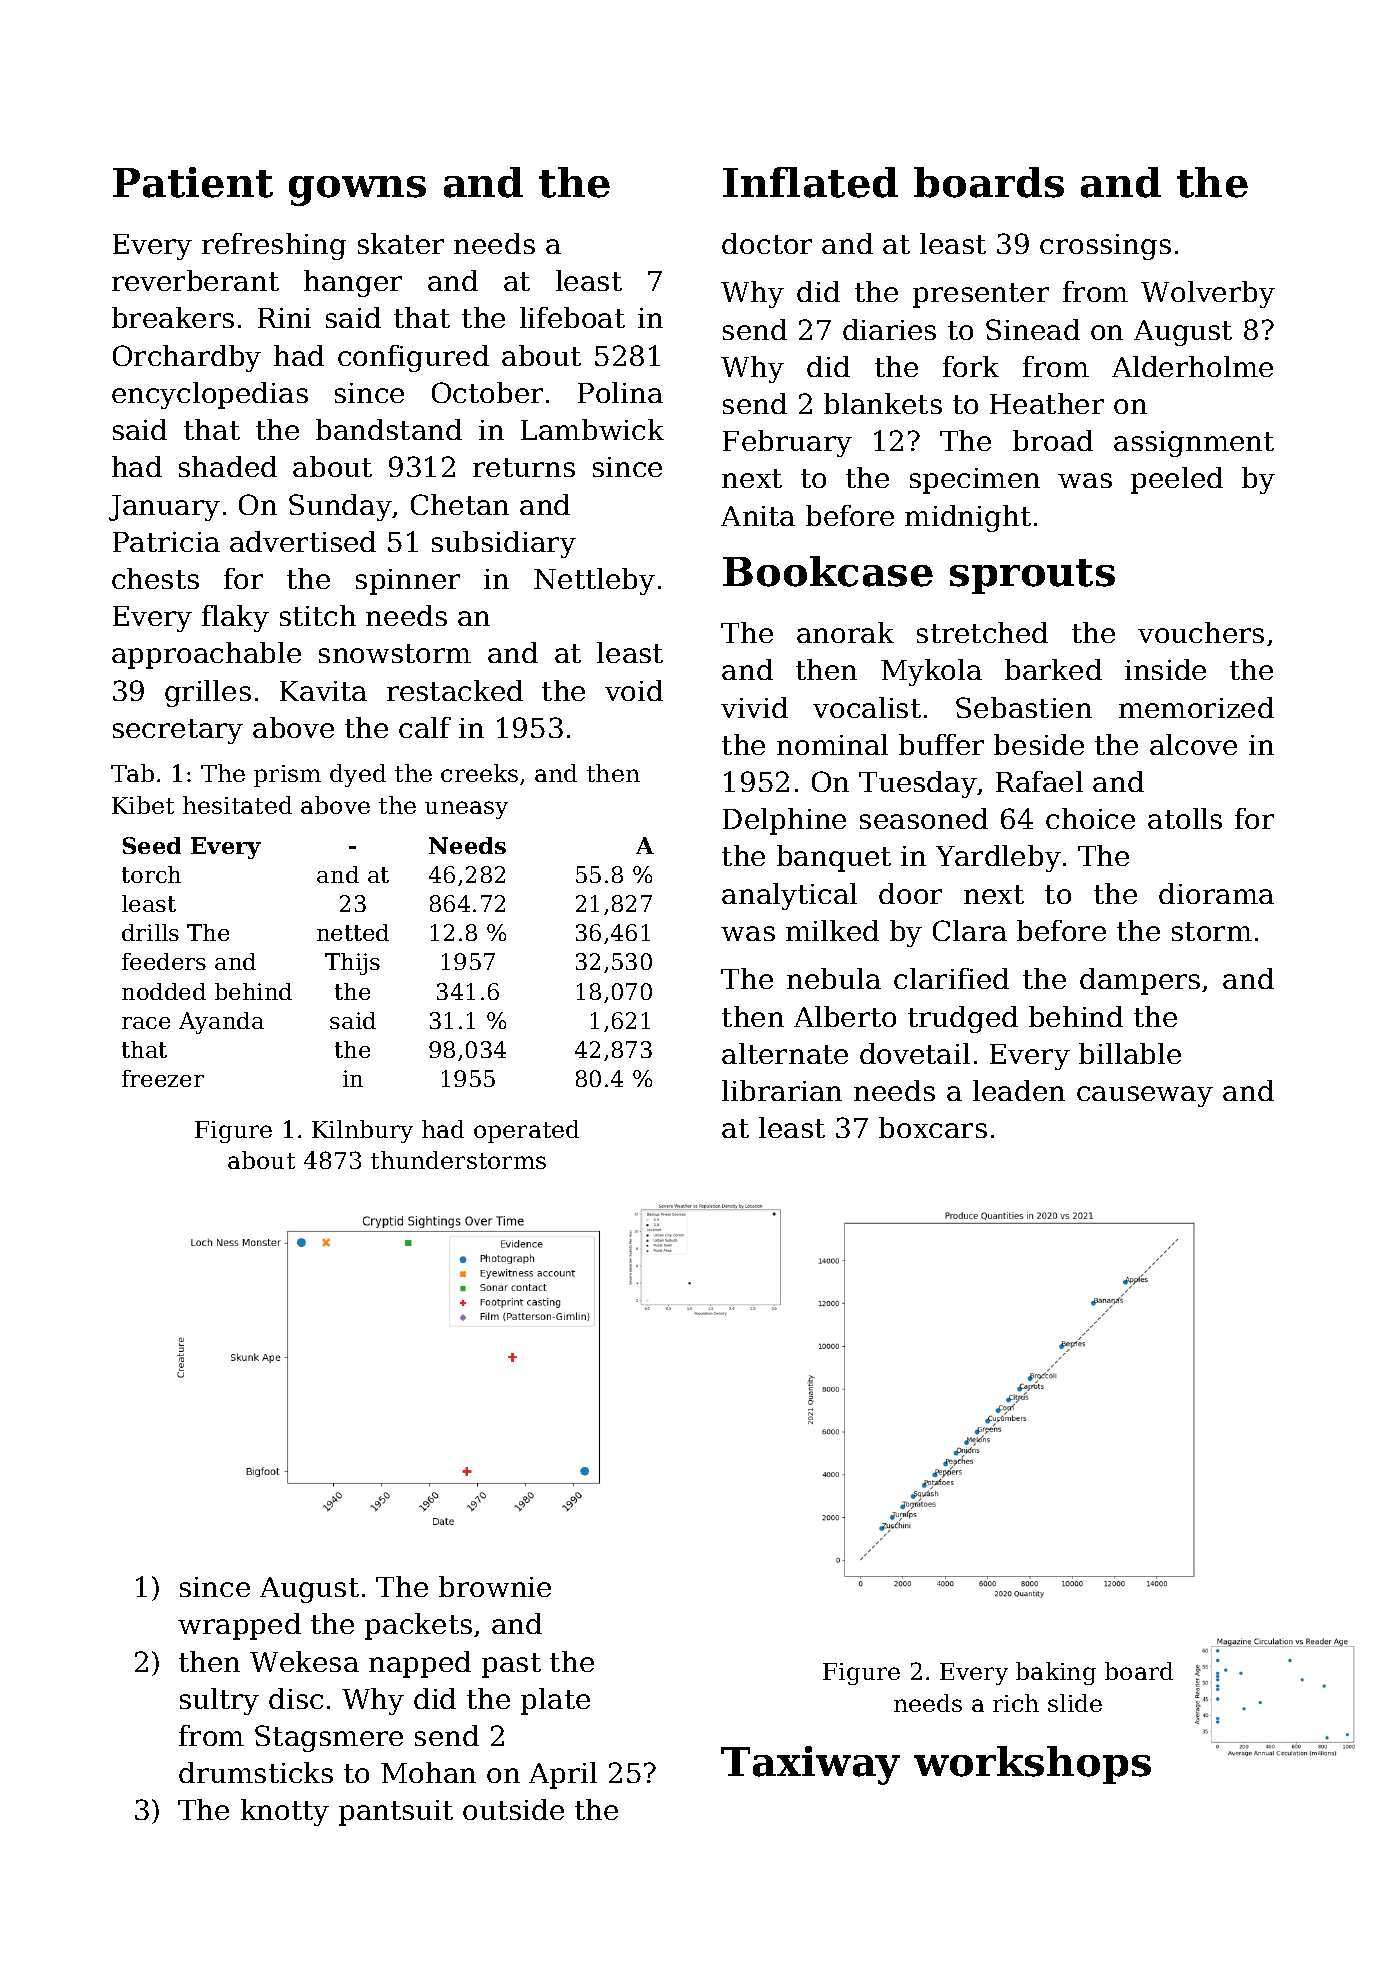 The height and width of the document is (1969, 1386). Describe the element at coordinates (1105, 247) in the document. I see `crossings` at that location.
